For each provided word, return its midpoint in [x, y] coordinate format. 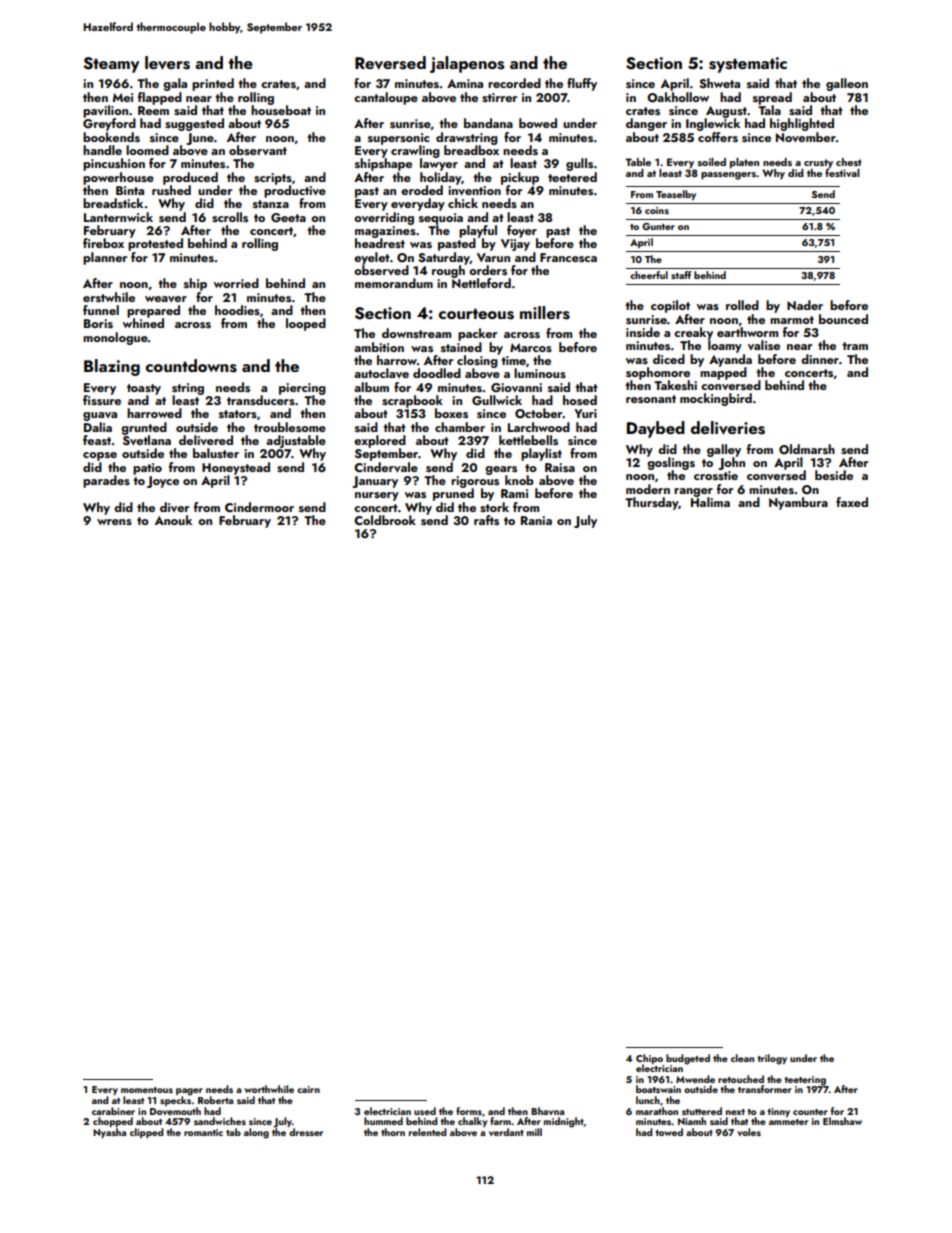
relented [428, 1132]
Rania [536, 520]
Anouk [173, 520]
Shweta [719, 83]
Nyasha [109, 1133]
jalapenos [467, 64]
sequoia [441, 219]
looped [306, 324]
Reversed [390, 63]
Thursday [652, 503]
